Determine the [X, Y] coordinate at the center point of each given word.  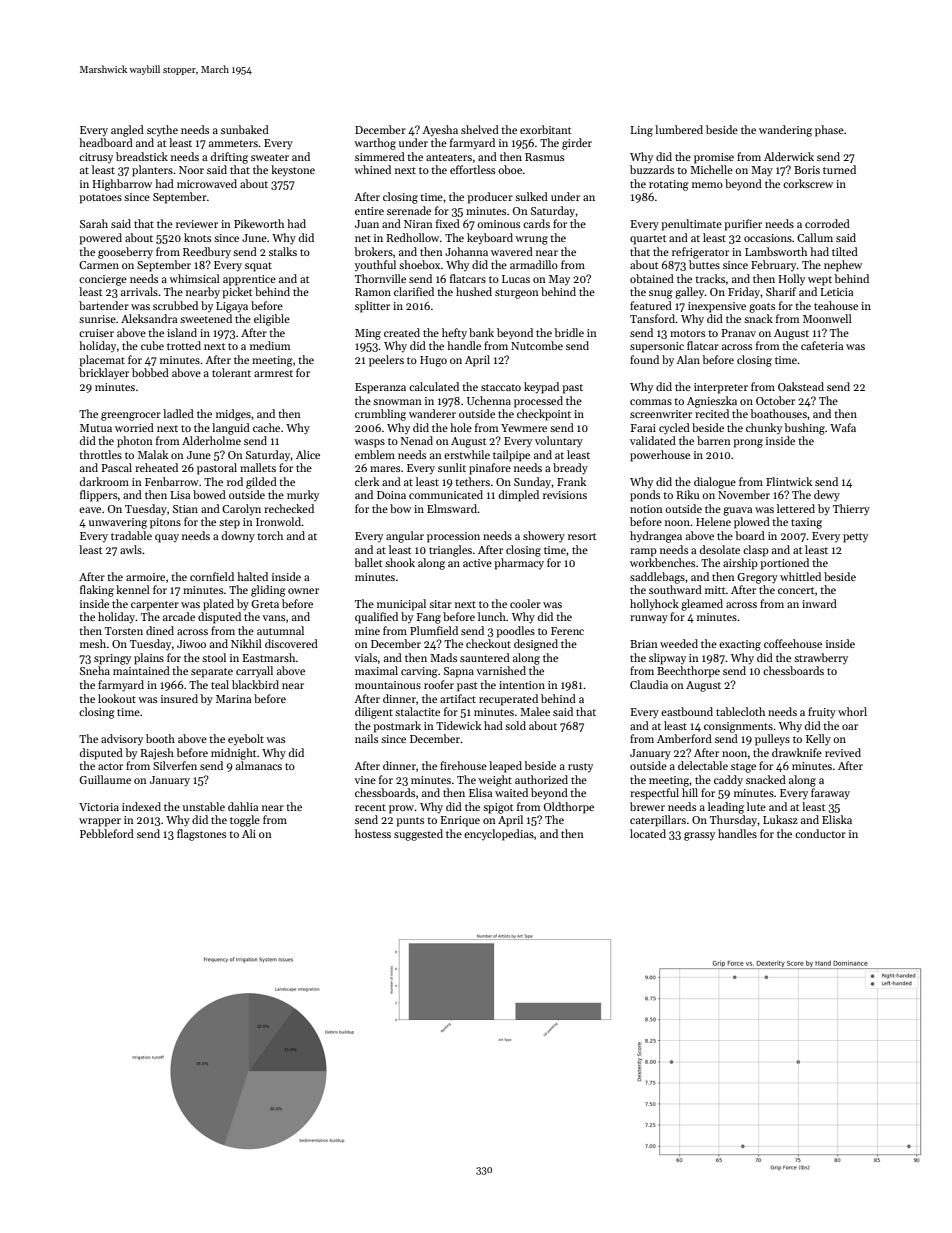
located [648, 833]
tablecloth [740, 711]
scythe [162, 130]
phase [829, 131]
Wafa [843, 427]
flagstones [201, 835]
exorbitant [545, 129]
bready [570, 469]
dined [160, 630]
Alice [308, 454]
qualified [376, 618]
